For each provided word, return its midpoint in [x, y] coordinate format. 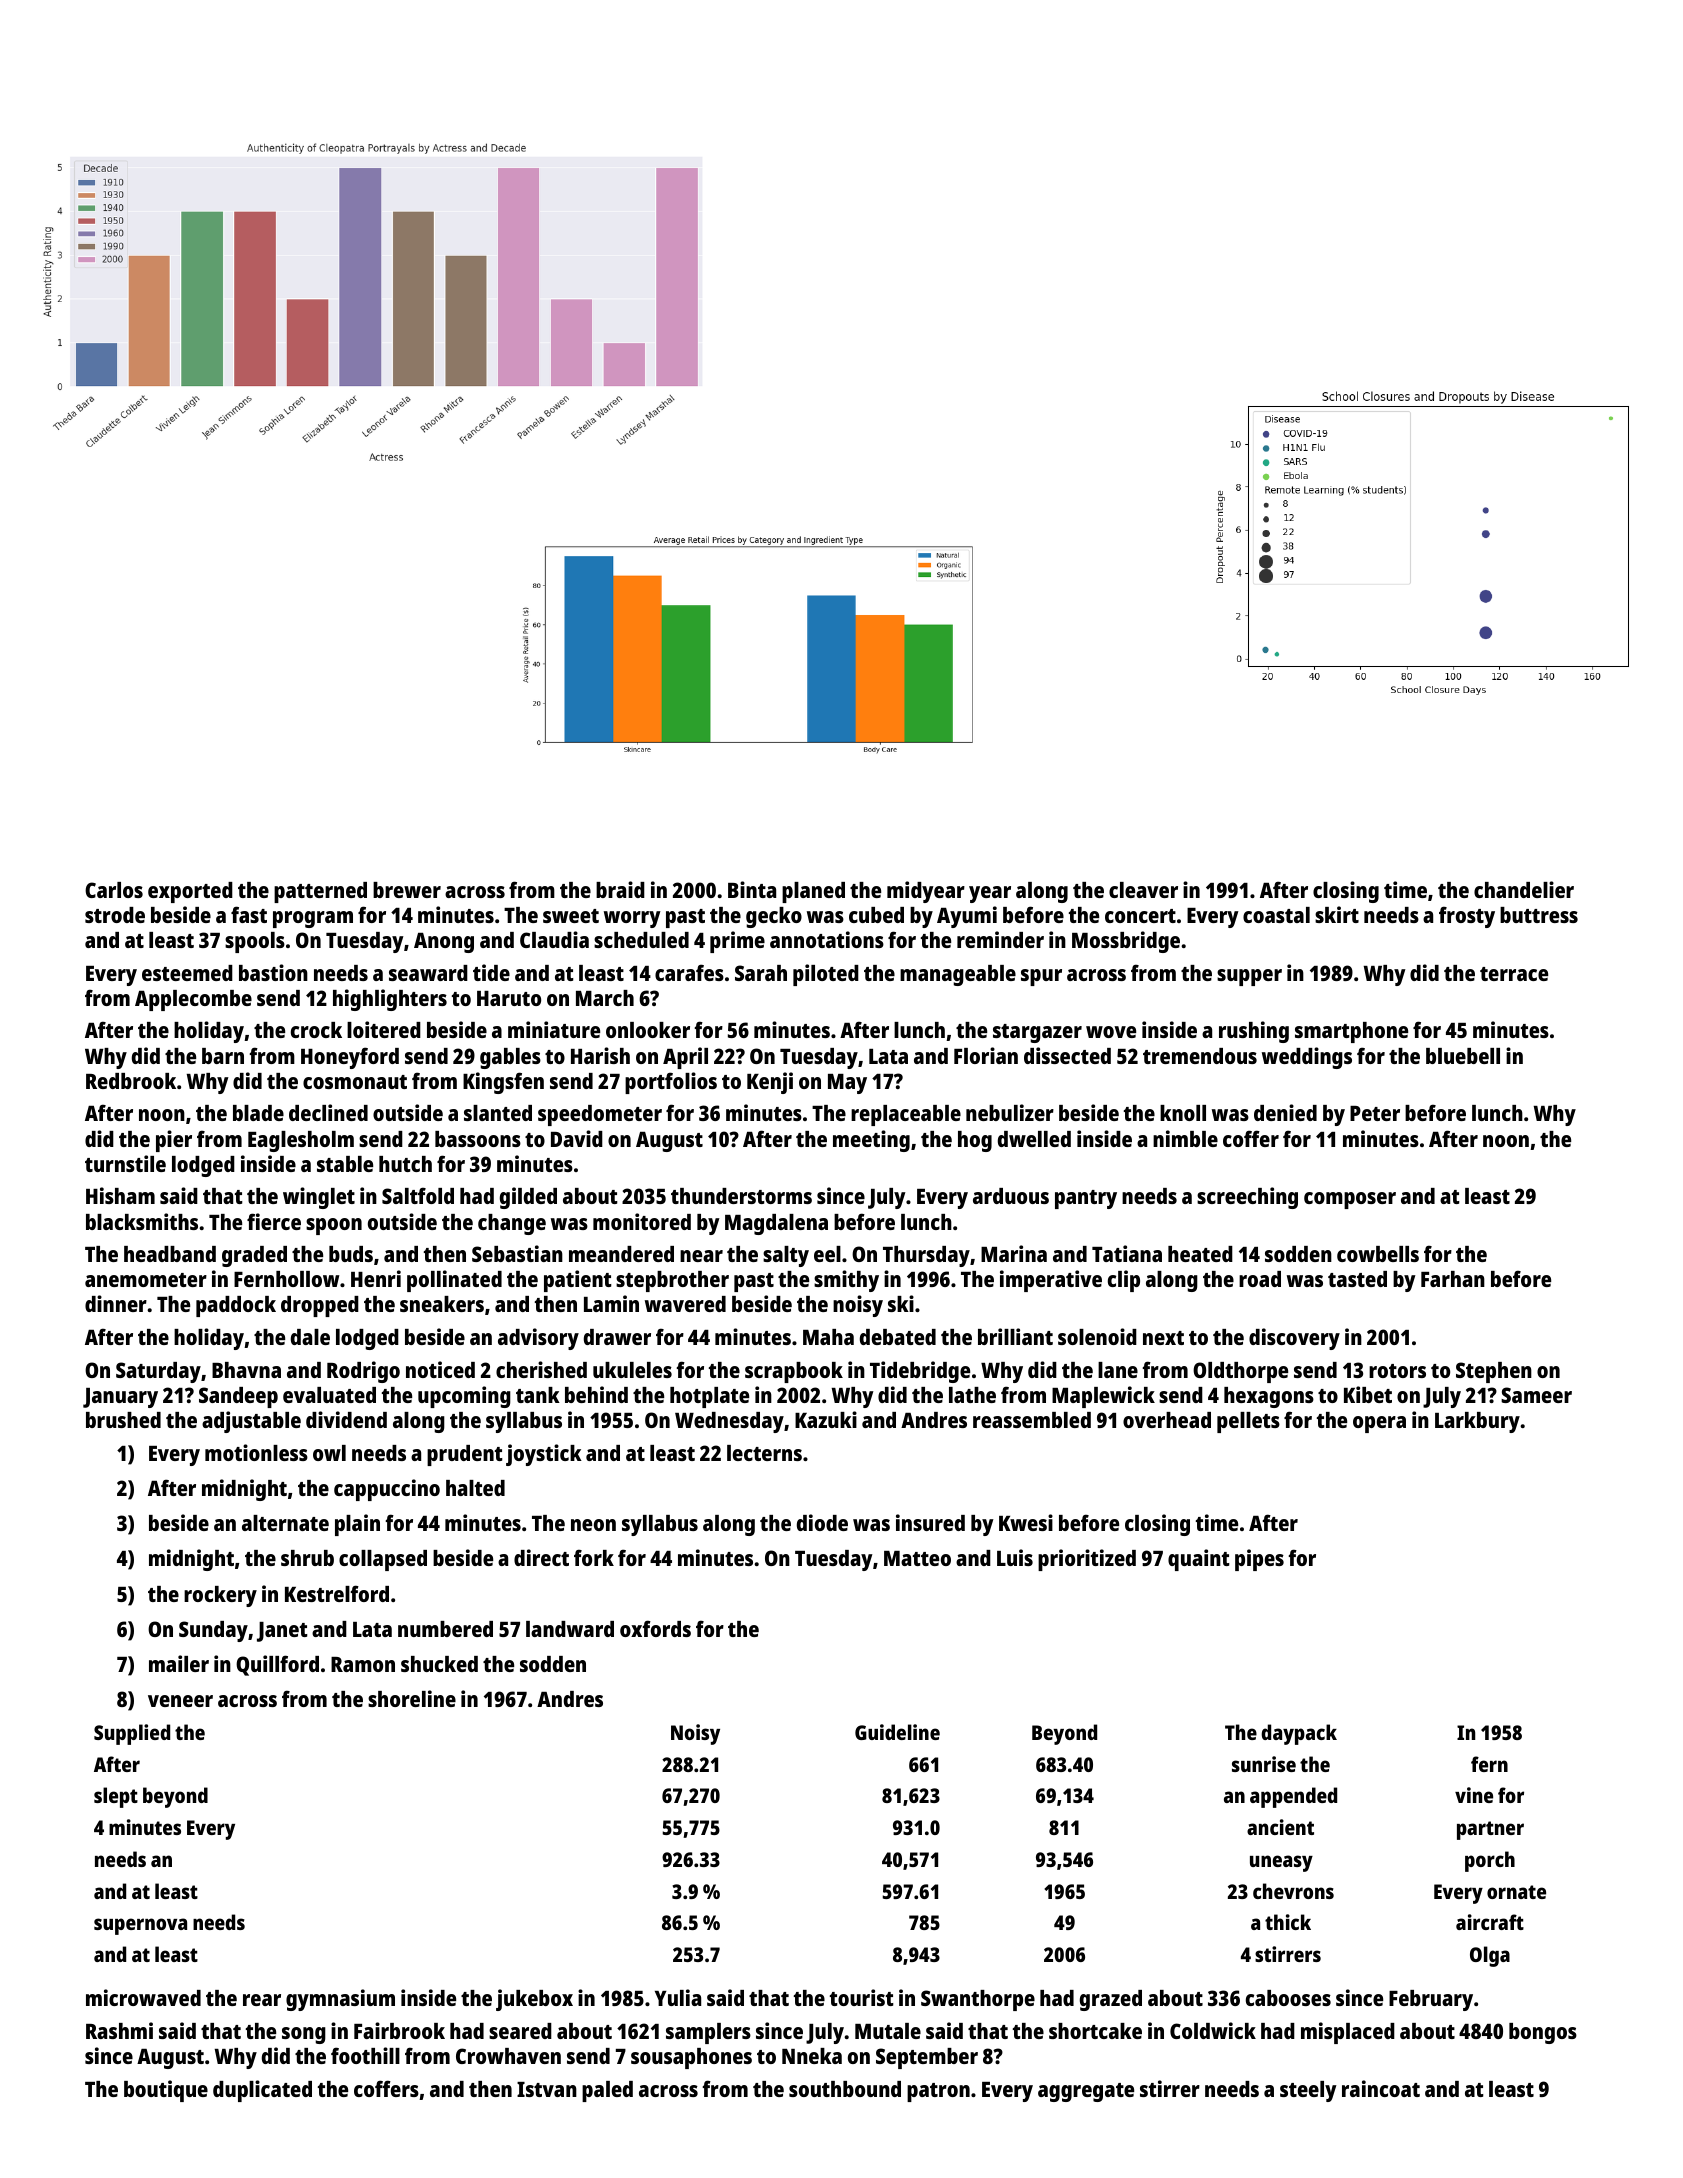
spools [255, 942]
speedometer [600, 1115]
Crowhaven [508, 2056]
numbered [445, 1629]
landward [570, 1629]
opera [1379, 1424]
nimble [1185, 1138]
